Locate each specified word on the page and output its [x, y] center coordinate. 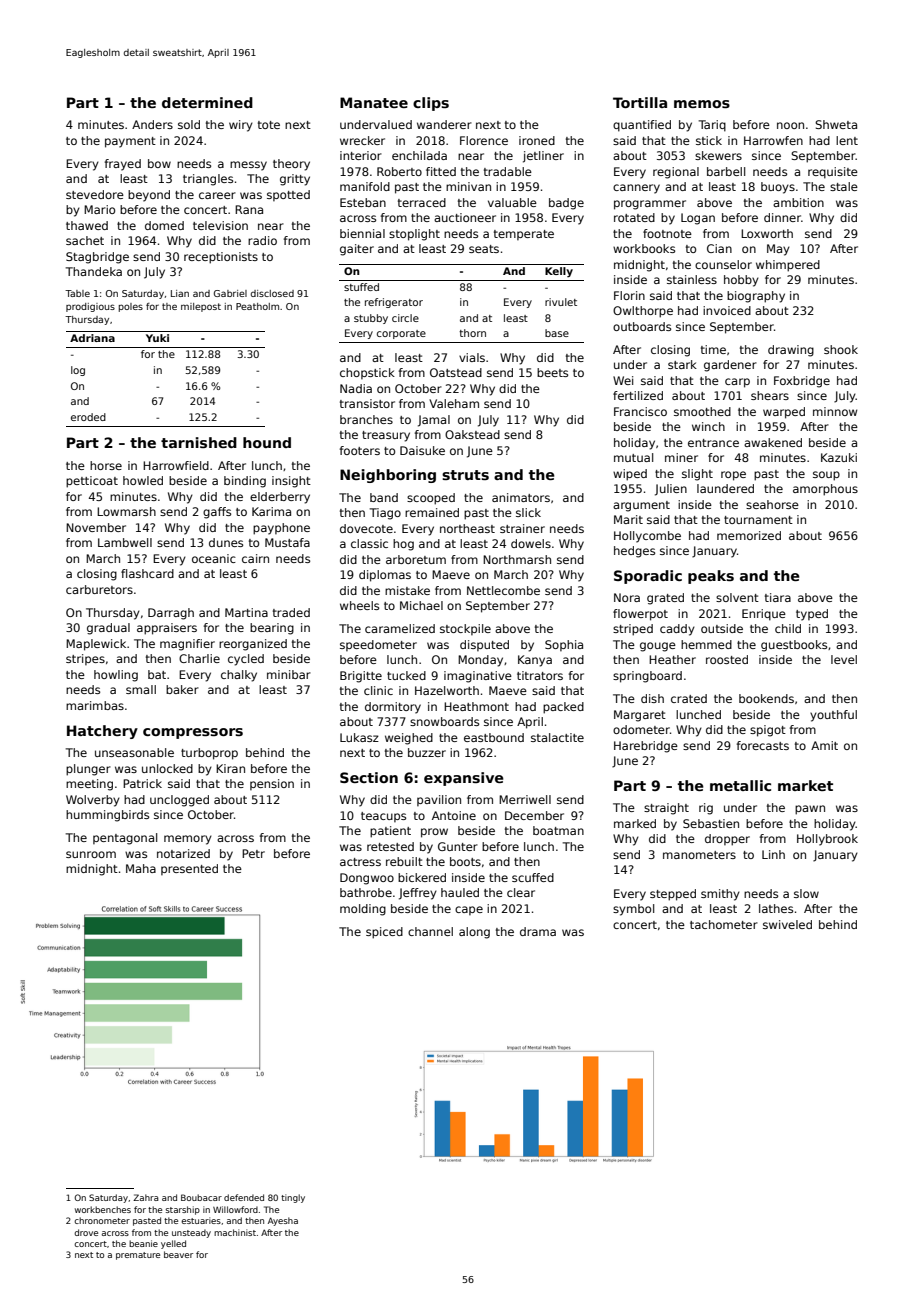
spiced [384, 933]
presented [189, 869]
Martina [246, 612]
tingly [293, 1198]
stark [682, 364]
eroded [88, 417]
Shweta [836, 124]
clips [431, 104]
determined [207, 102]
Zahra [146, 1197]
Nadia [356, 388]
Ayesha [283, 1221]
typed [812, 615]
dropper [727, 840]
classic [369, 543]
